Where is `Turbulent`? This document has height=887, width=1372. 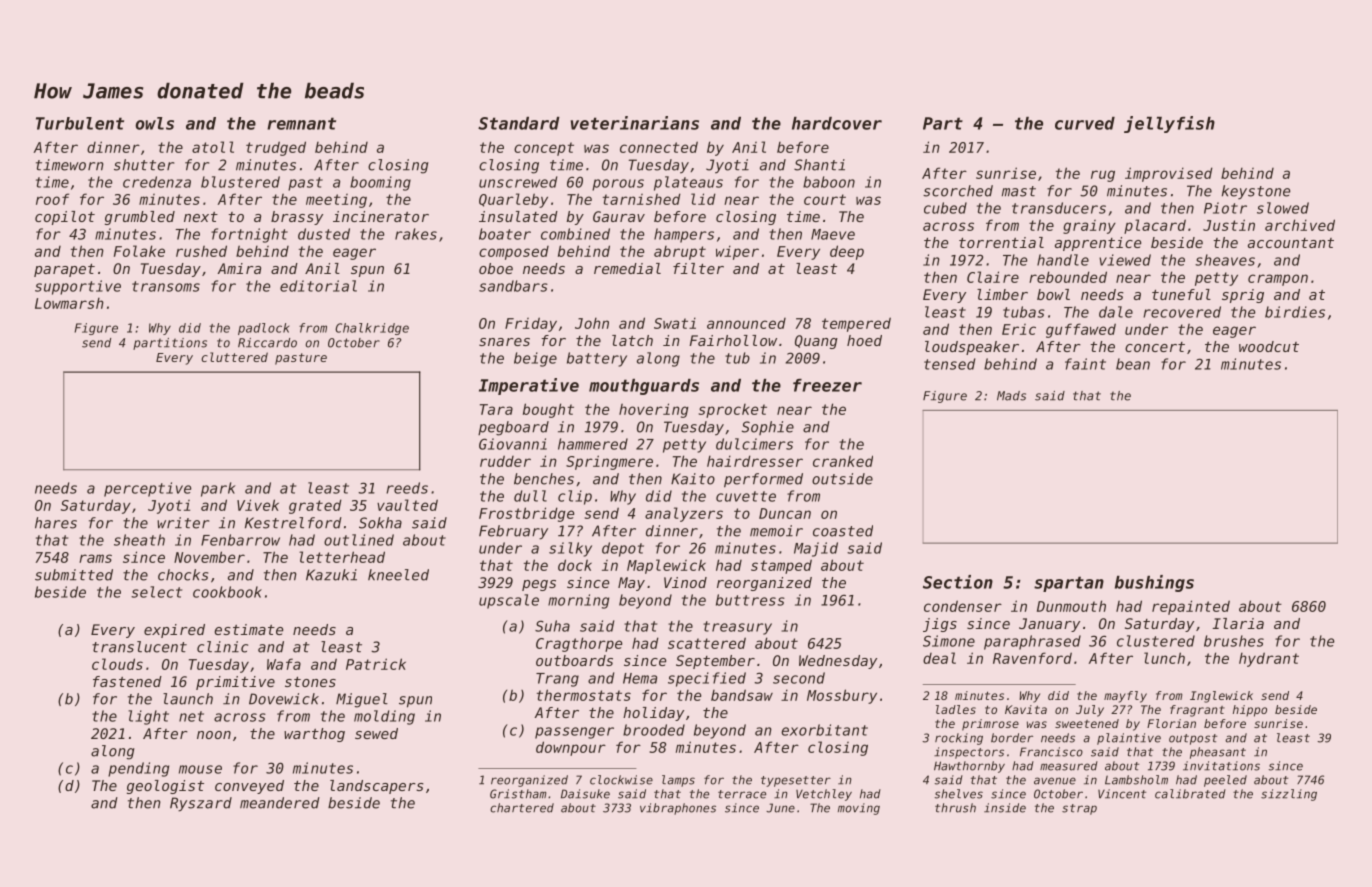
Turbulent is located at coordinates (80, 123).
